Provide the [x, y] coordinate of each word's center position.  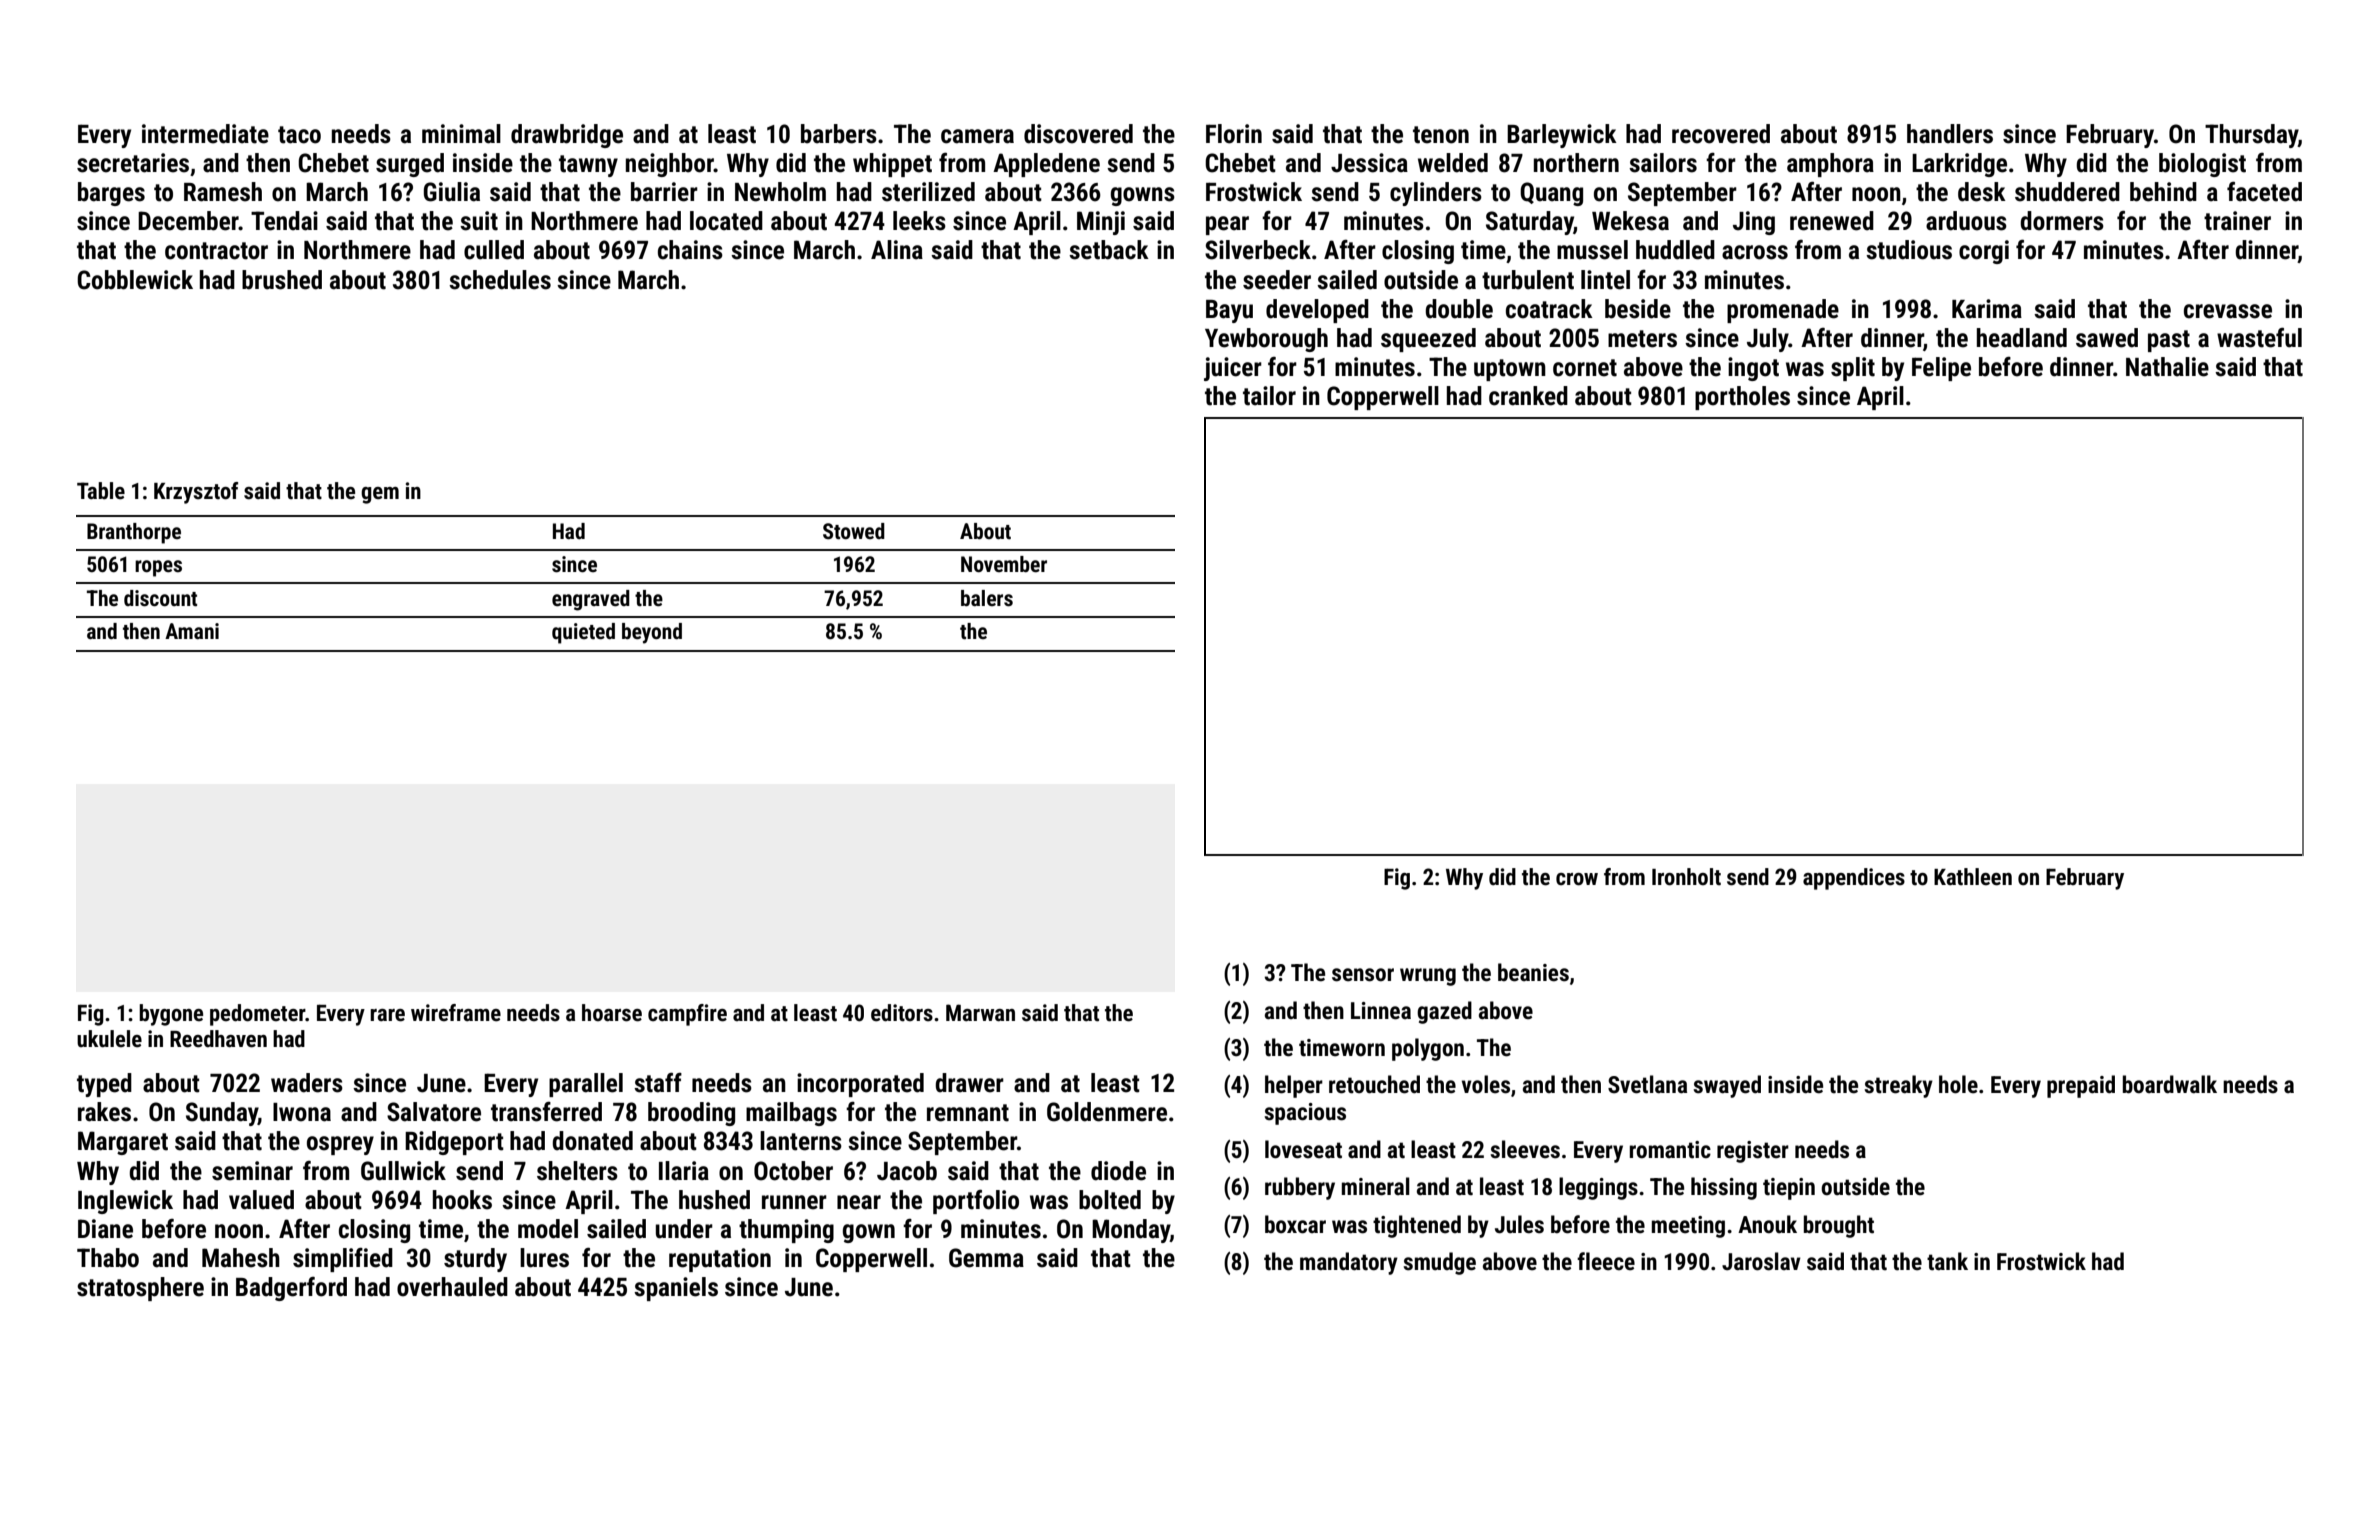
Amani [192, 631]
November [1004, 564]
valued [261, 1200]
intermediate [205, 134]
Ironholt [1686, 877]
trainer [2237, 221]
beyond [652, 633]
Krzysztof [196, 493]
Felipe [1941, 369]
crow [1577, 879]
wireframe [456, 1013]
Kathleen [1973, 877]
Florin [1234, 134]
